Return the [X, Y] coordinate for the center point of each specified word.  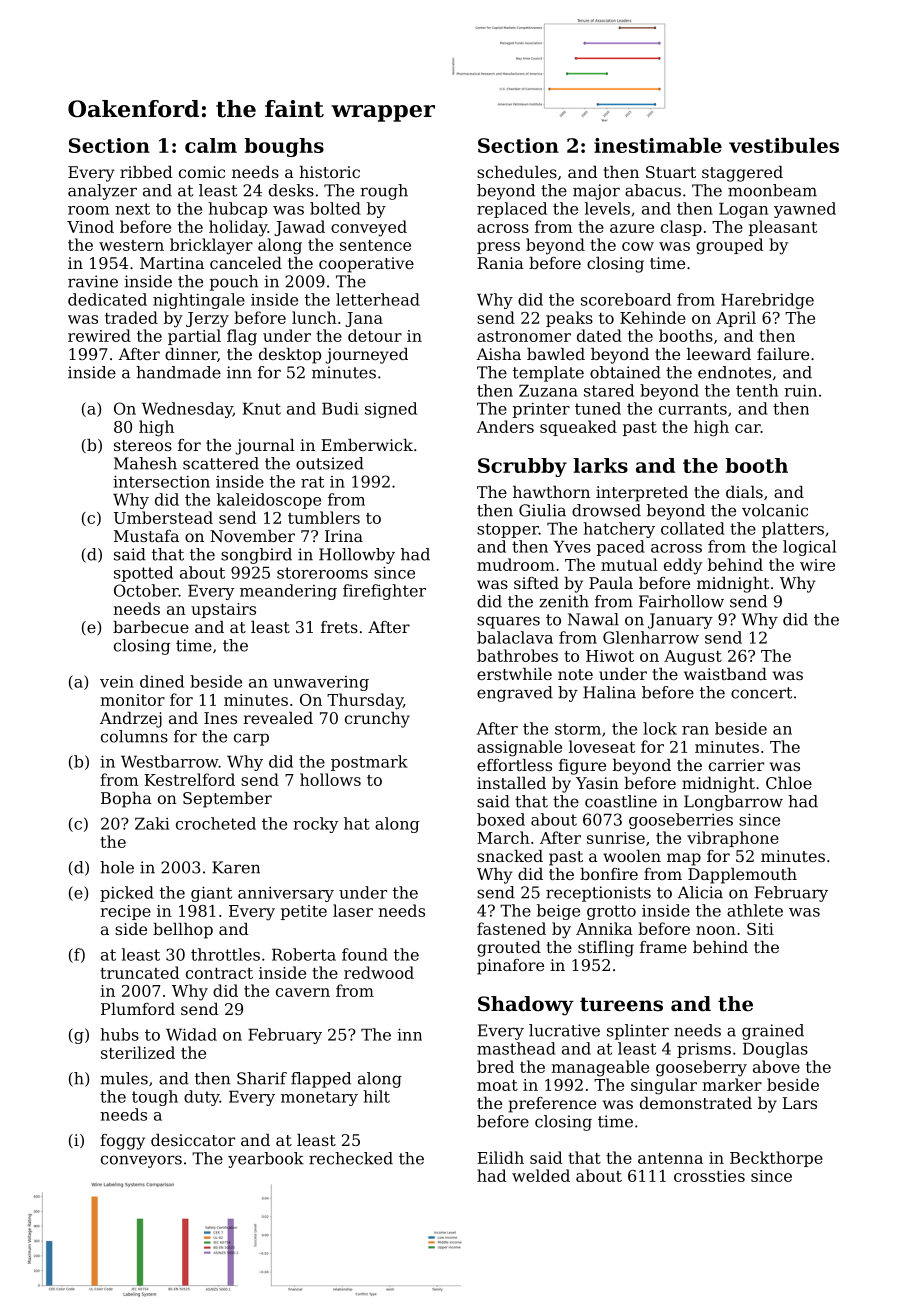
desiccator [193, 1140]
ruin [800, 390]
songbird [256, 556]
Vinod [90, 226]
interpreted [642, 494]
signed [391, 410]
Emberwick [367, 445]
